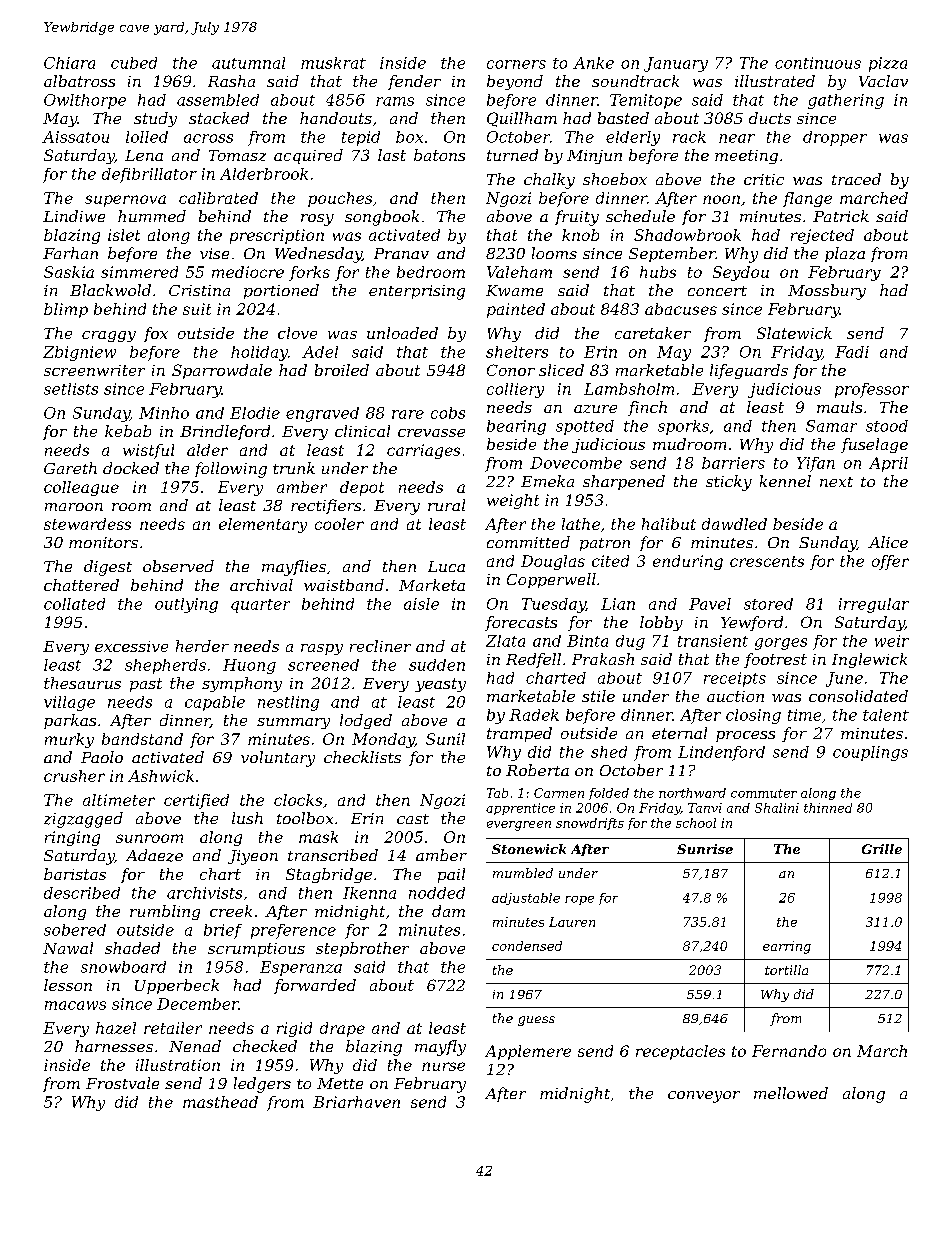 The width and height of the screenshot is (952, 1233). I want to click on Anke, so click(593, 63).
